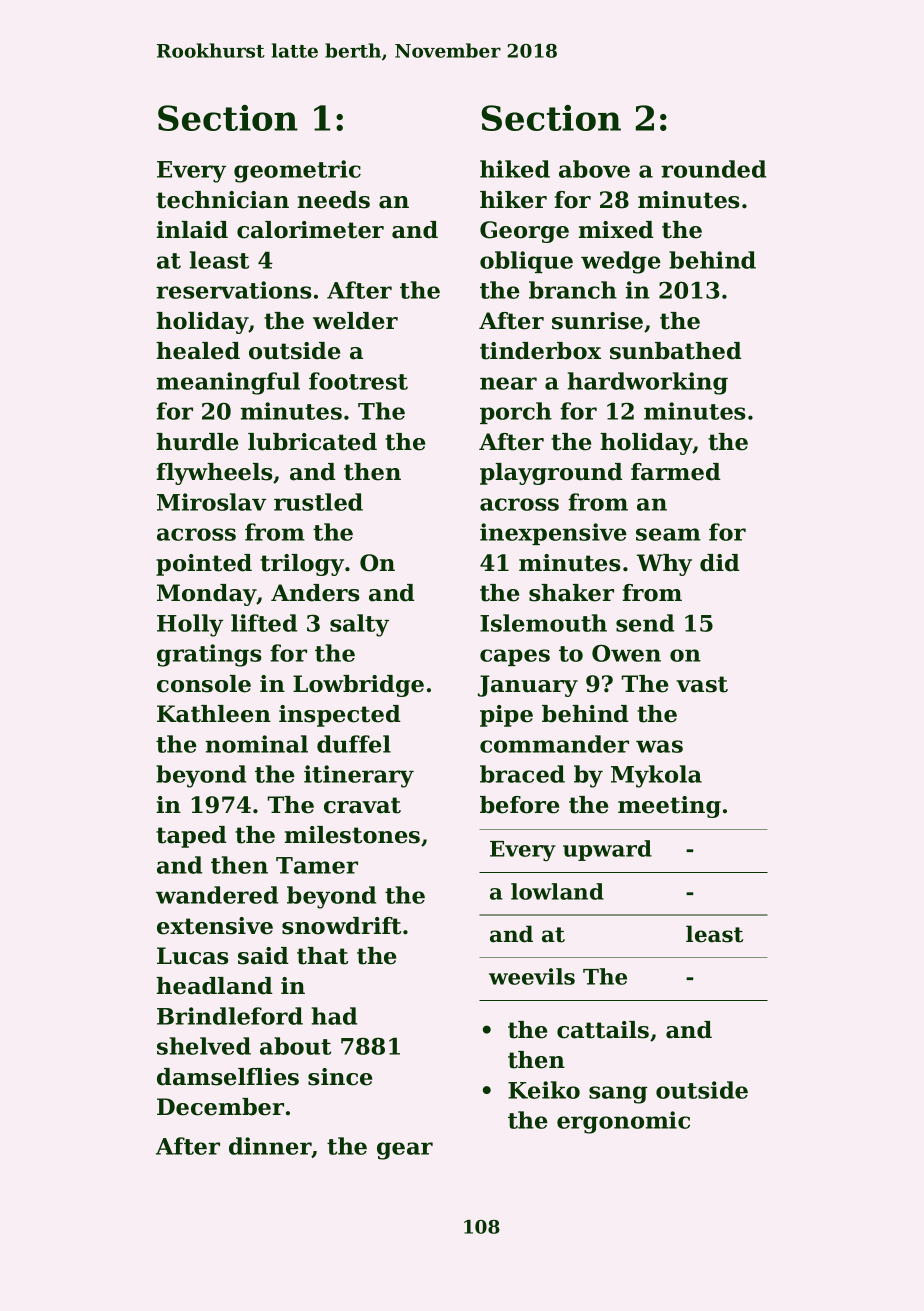 This page has width=924, height=1311. I want to click on pointed, so click(204, 565).
